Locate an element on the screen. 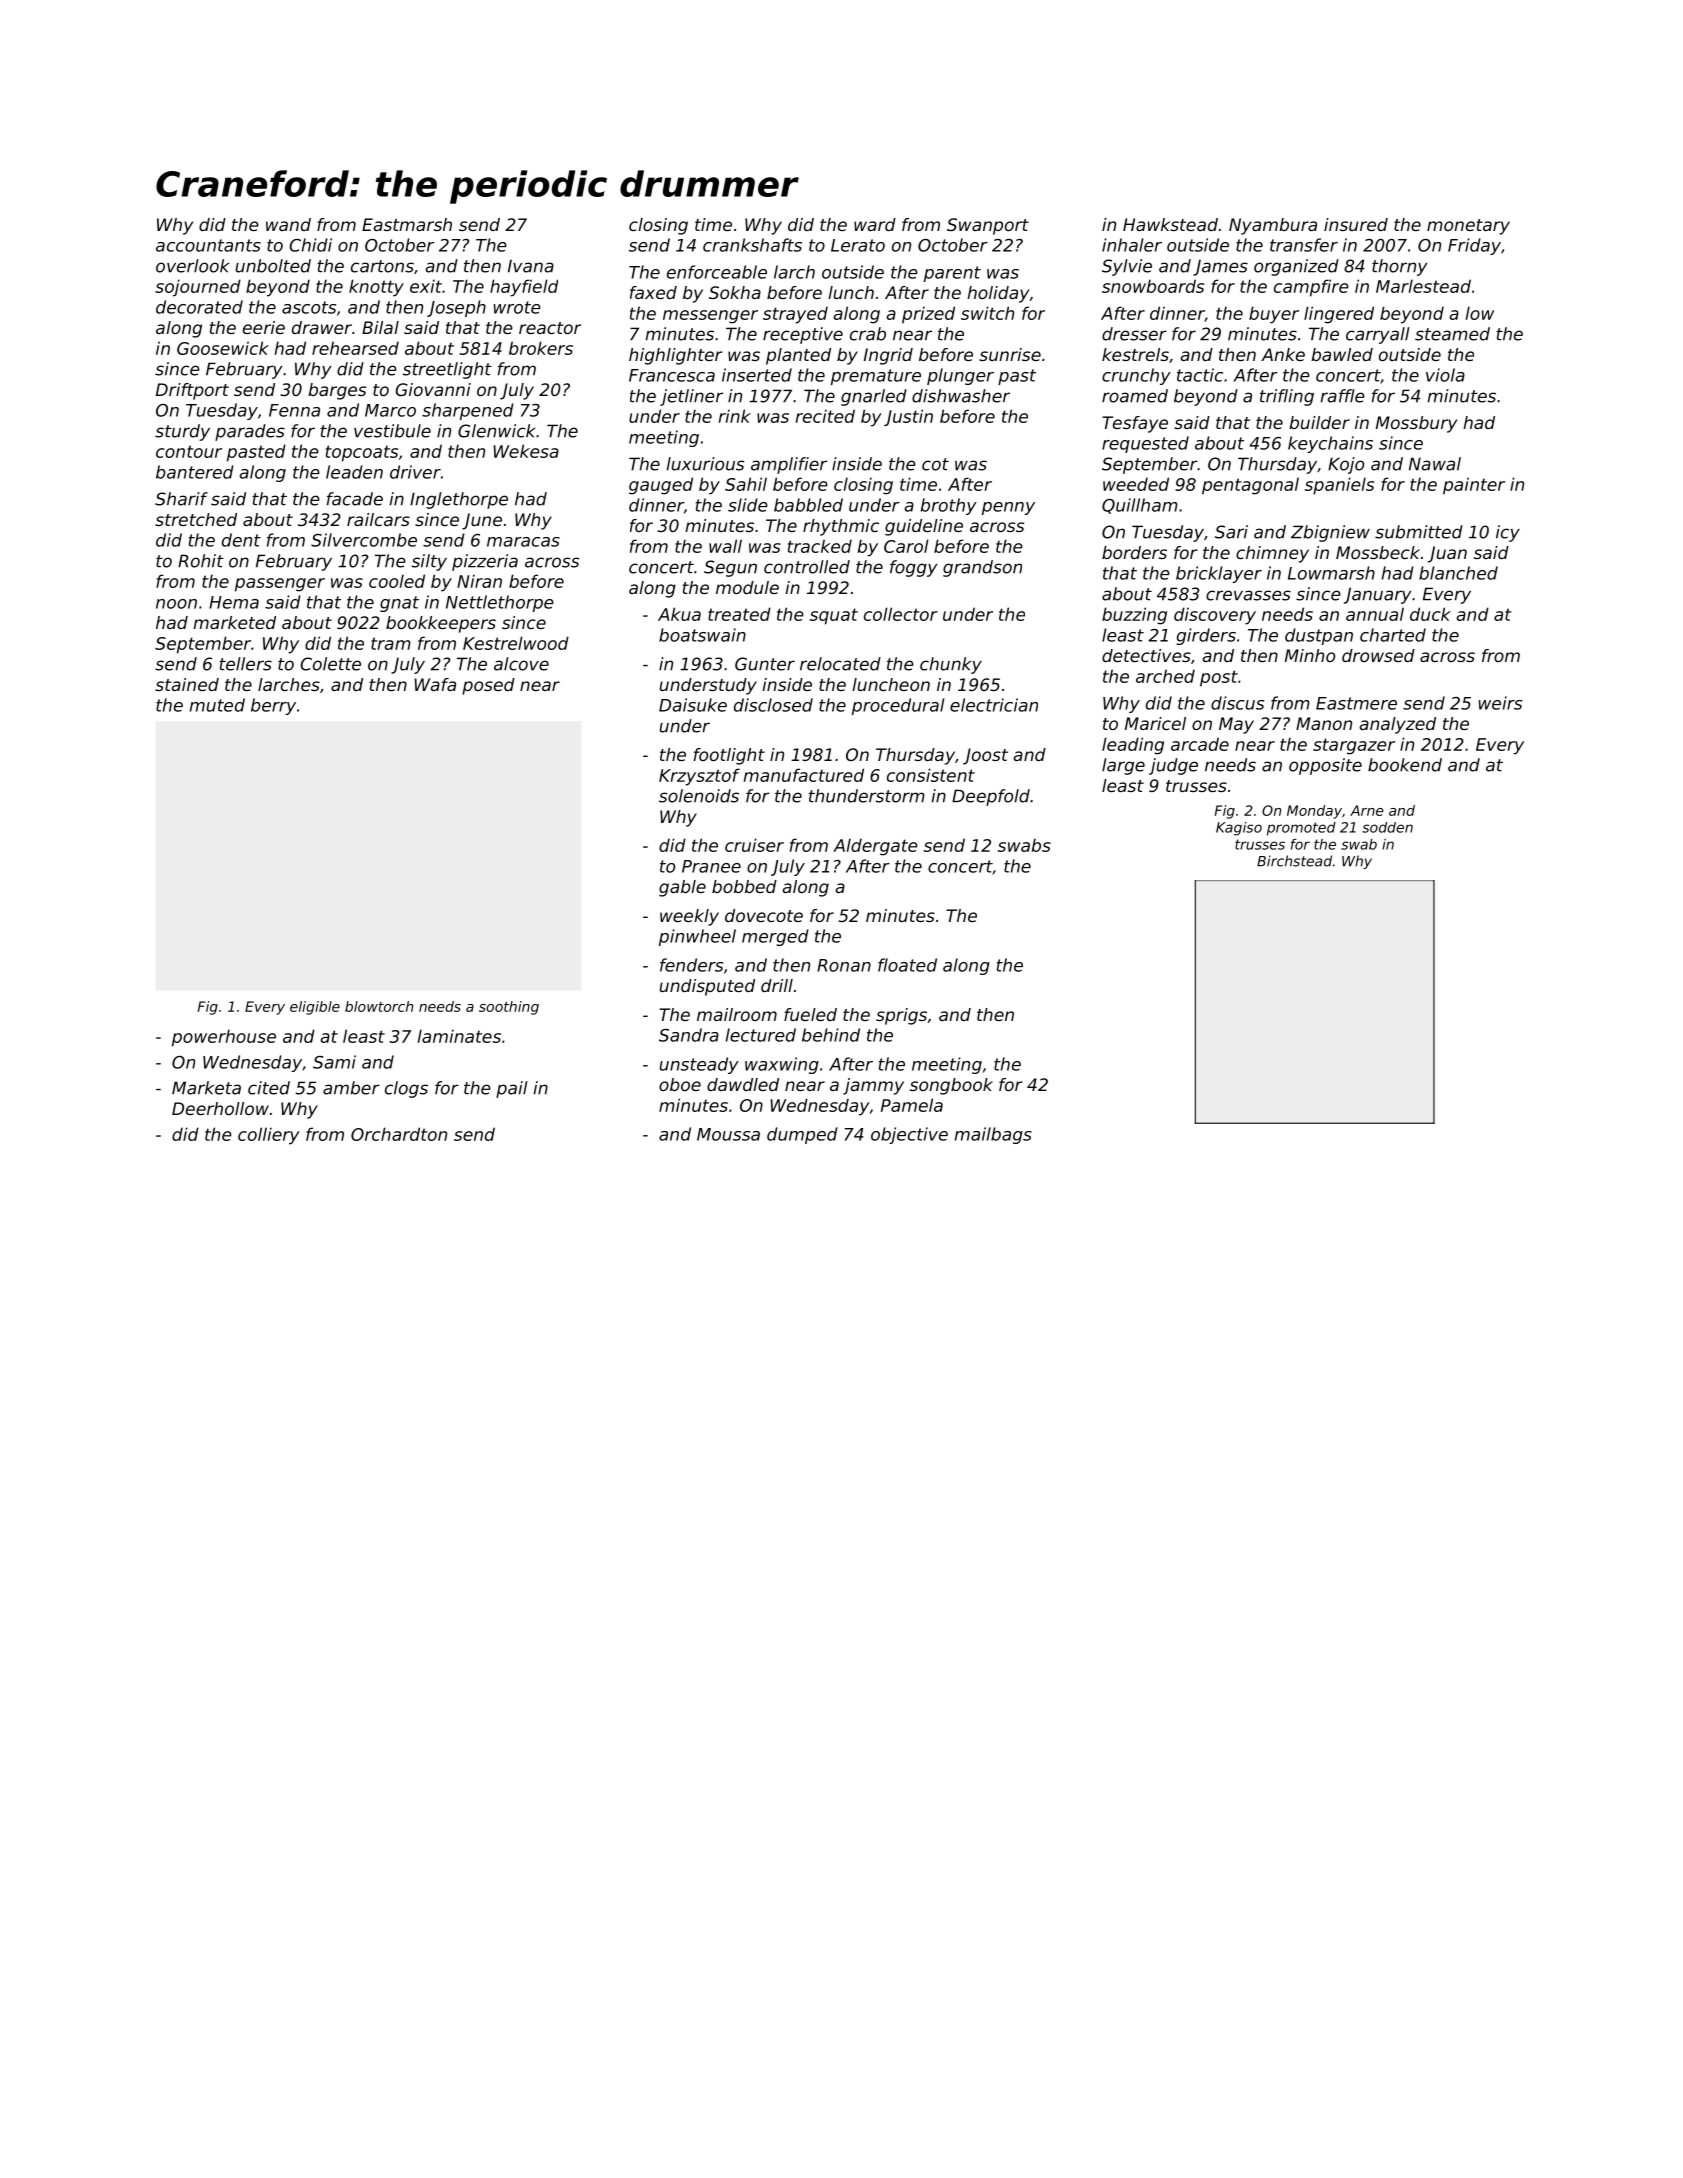  grandson is located at coordinates (982, 568).
